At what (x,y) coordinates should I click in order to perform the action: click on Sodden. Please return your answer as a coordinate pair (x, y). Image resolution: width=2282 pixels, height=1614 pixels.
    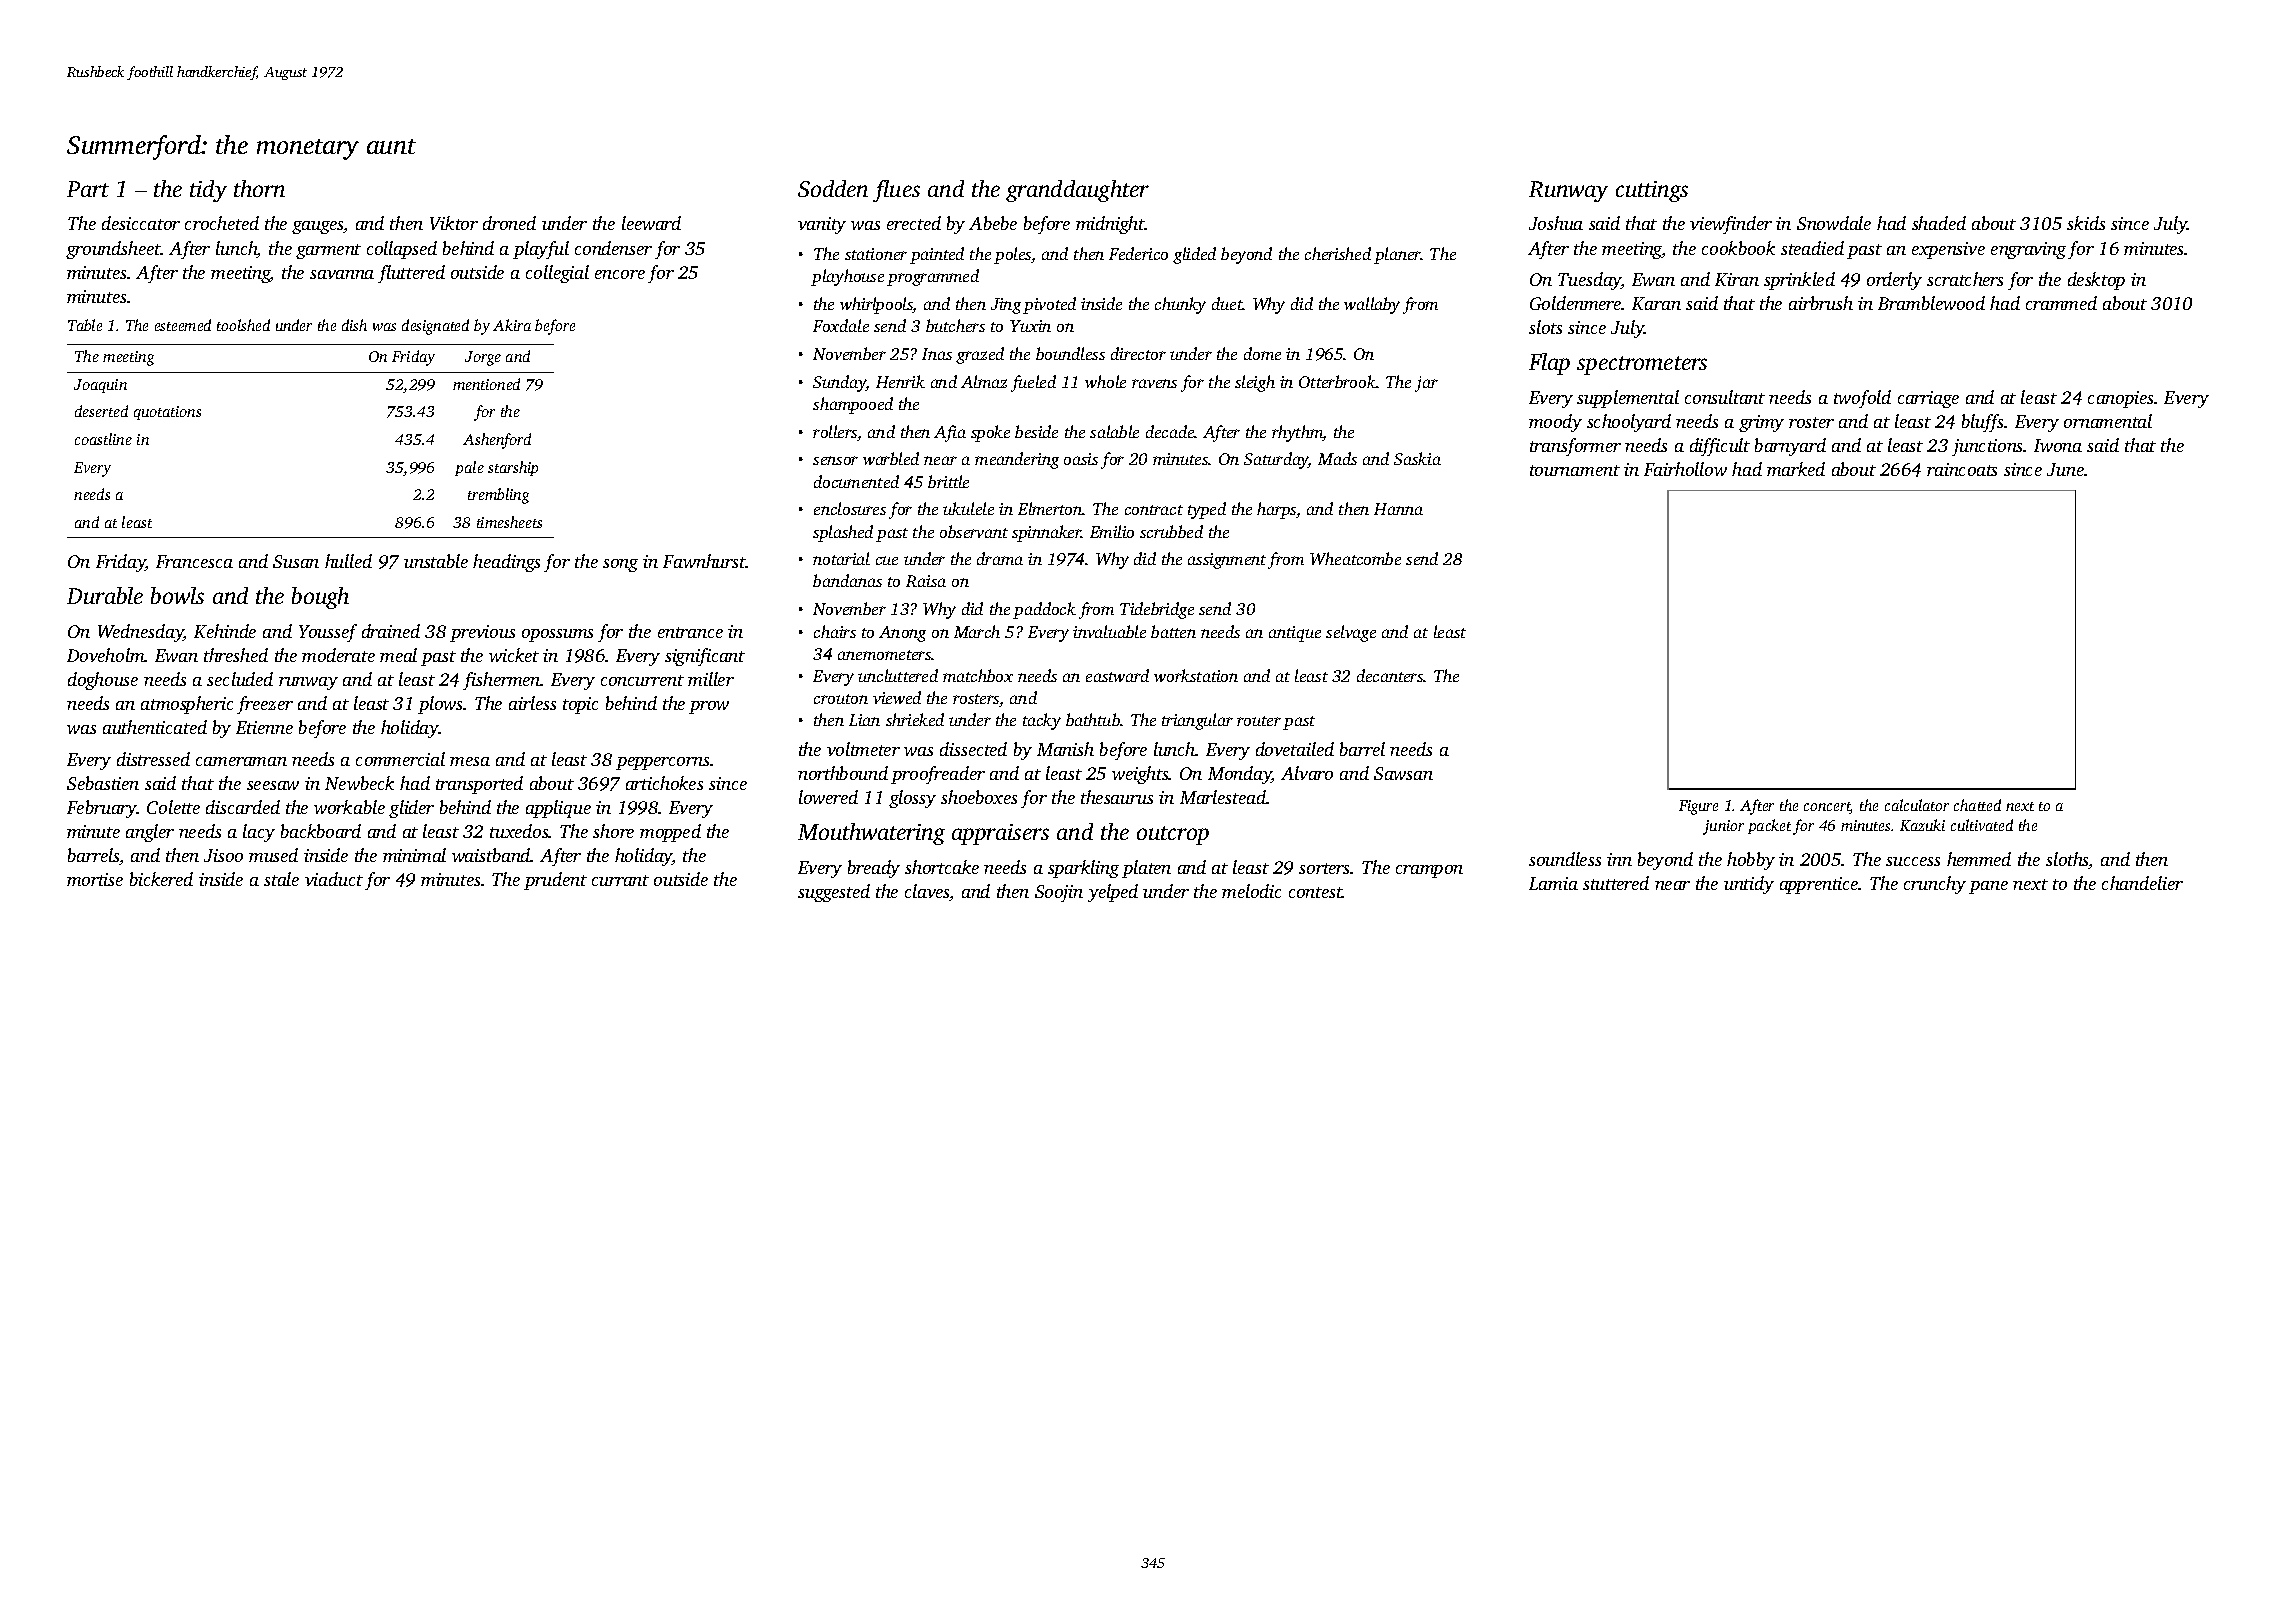
    Looking at the image, I should click on (833, 188).
